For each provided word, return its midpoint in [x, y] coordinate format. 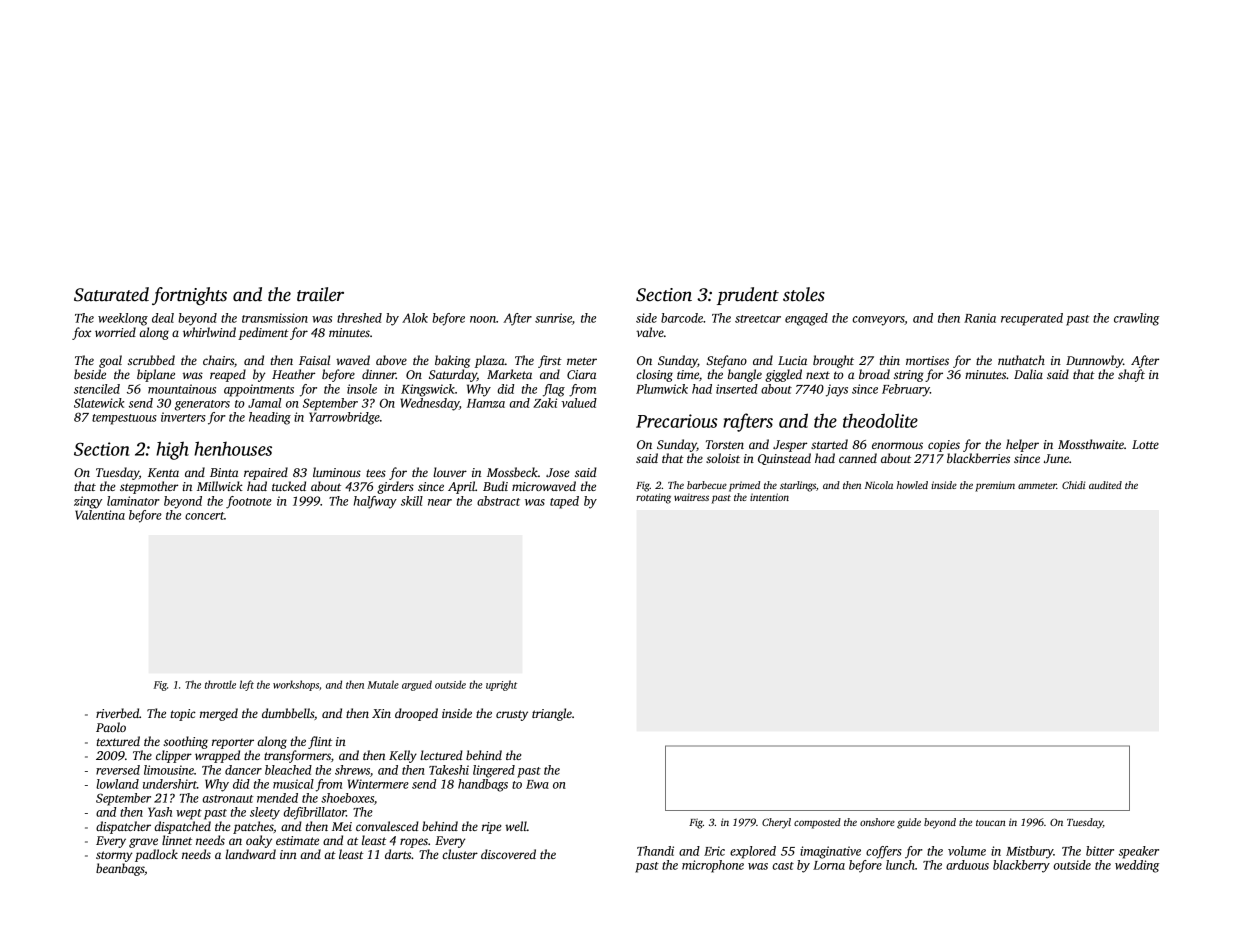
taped [564, 502]
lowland [117, 784]
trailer [320, 294]
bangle [745, 375]
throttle [220, 684]
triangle [552, 714]
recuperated [1032, 319]
